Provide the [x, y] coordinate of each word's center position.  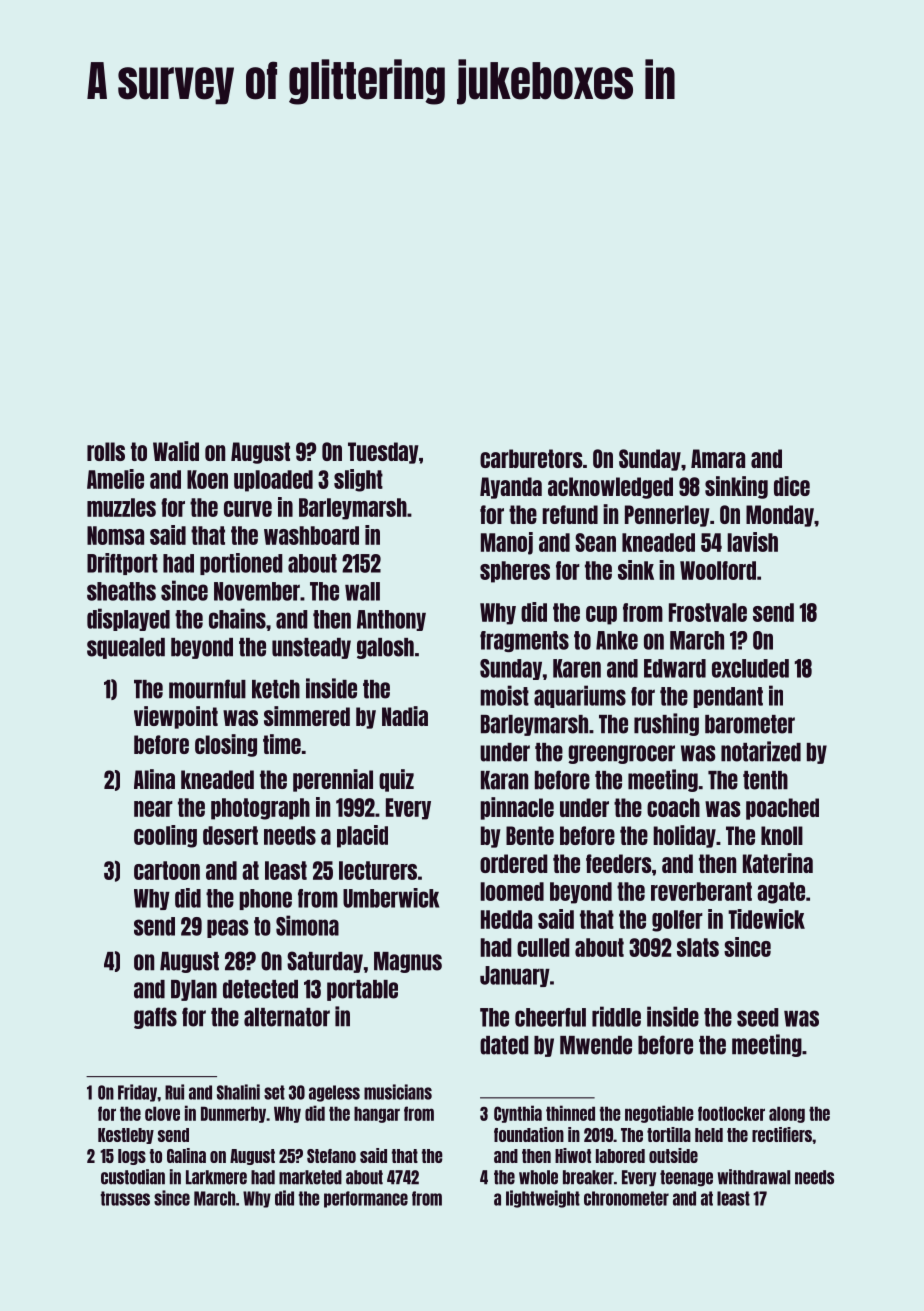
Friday [137, 1093]
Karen [577, 668]
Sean [595, 542]
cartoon [167, 870]
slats [698, 947]
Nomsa [115, 535]
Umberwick [391, 898]
